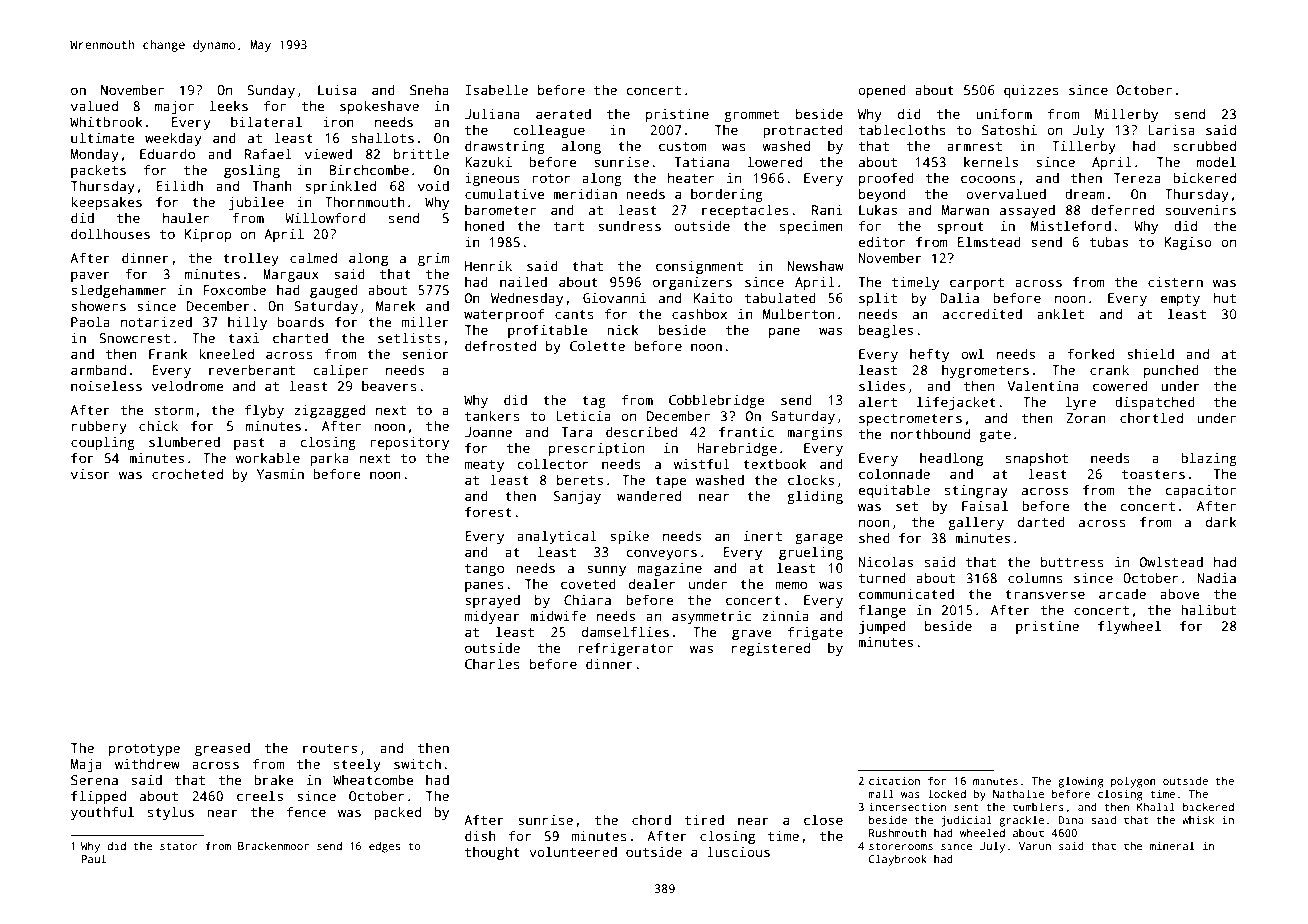 The image size is (1308, 924). I want to click on toasters, so click(1153, 474).
